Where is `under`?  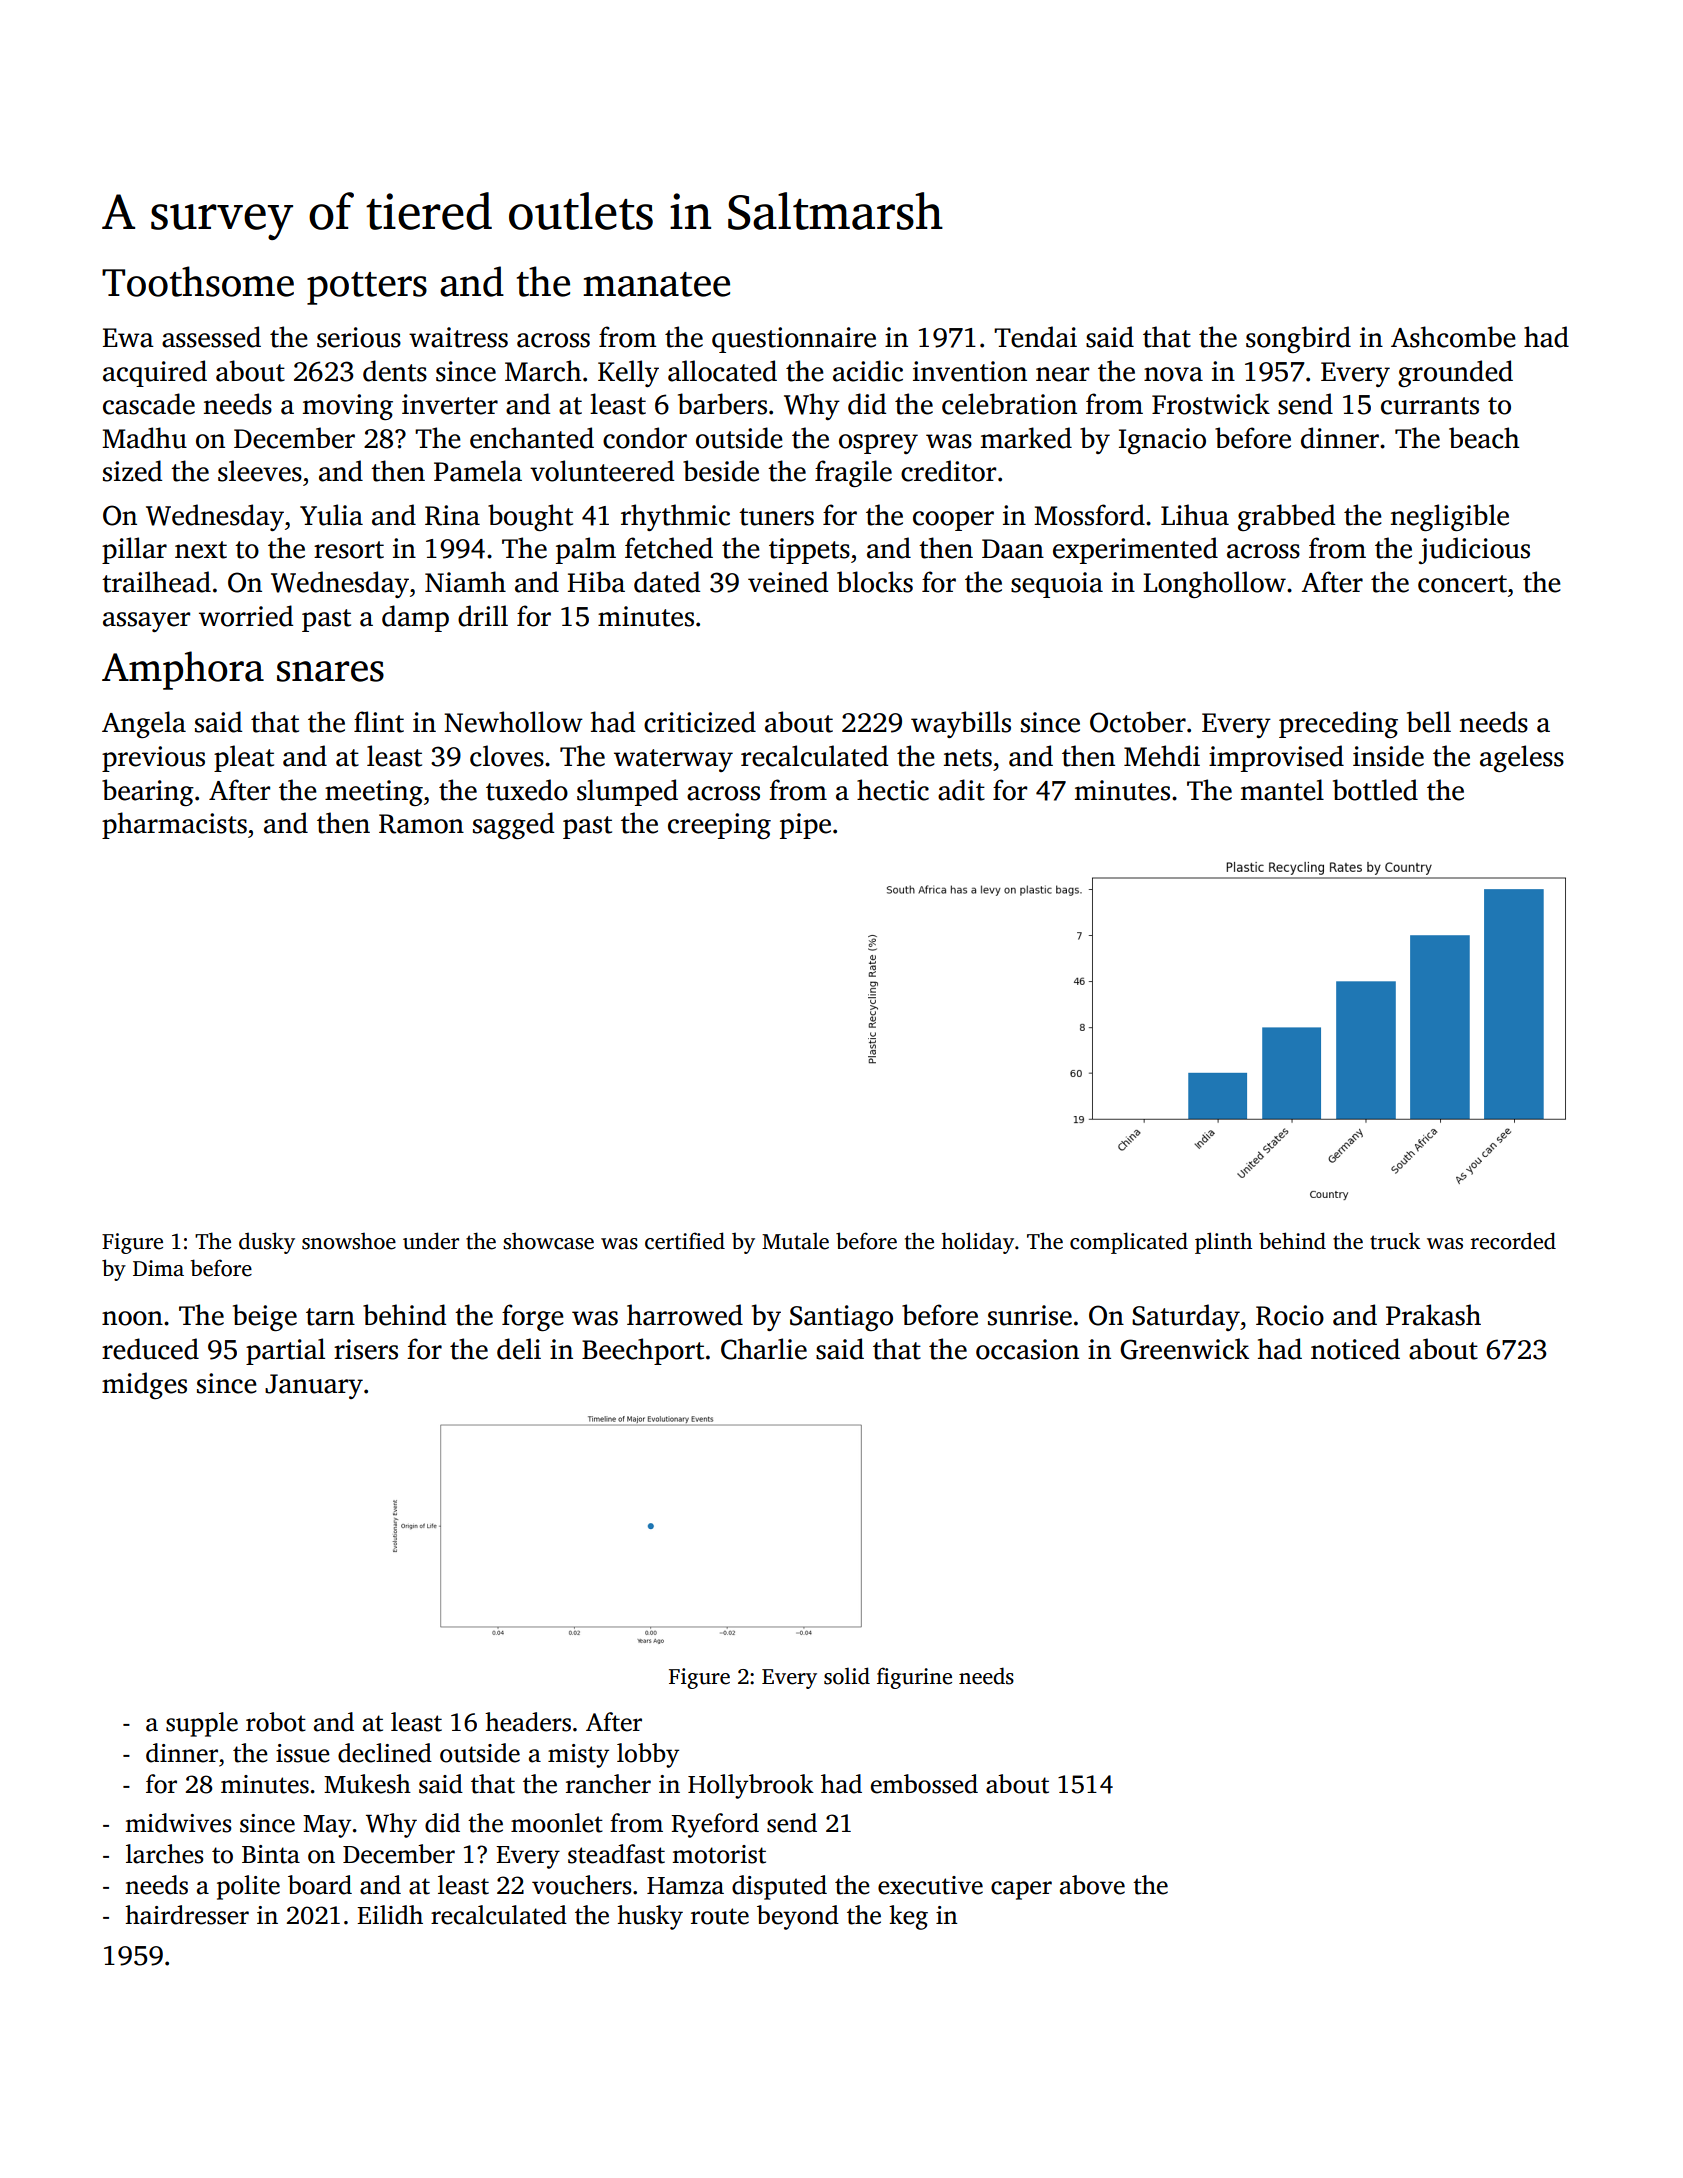 under is located at coordinates (431, 1241).
